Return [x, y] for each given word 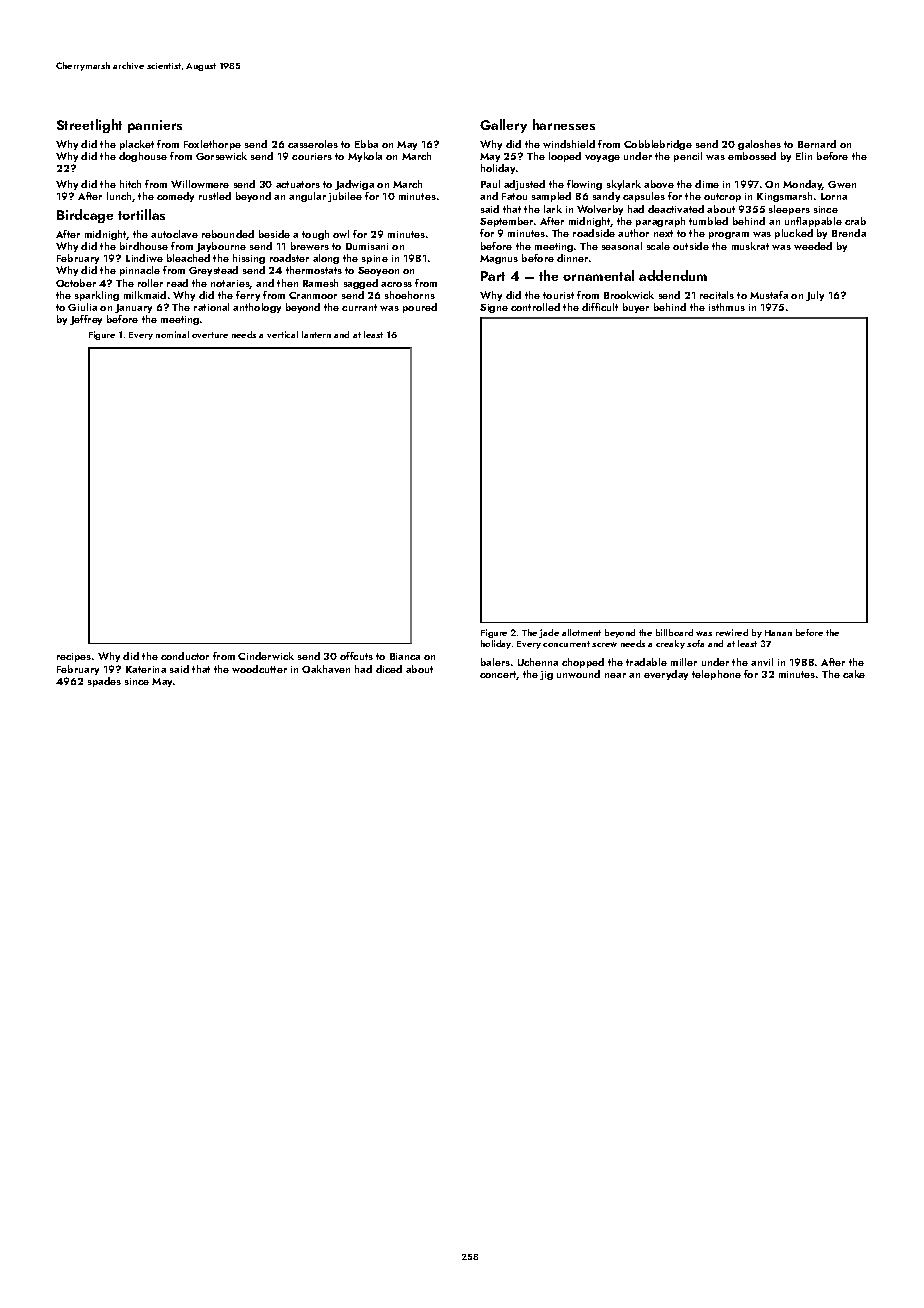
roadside [594, 233]
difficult [600, 307]
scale [658, 246]
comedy [175, 197]
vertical [282, 334]
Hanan [778, 633]
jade [549, 633]
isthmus [727, 307]
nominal [172, 334]
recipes [74, 657]
